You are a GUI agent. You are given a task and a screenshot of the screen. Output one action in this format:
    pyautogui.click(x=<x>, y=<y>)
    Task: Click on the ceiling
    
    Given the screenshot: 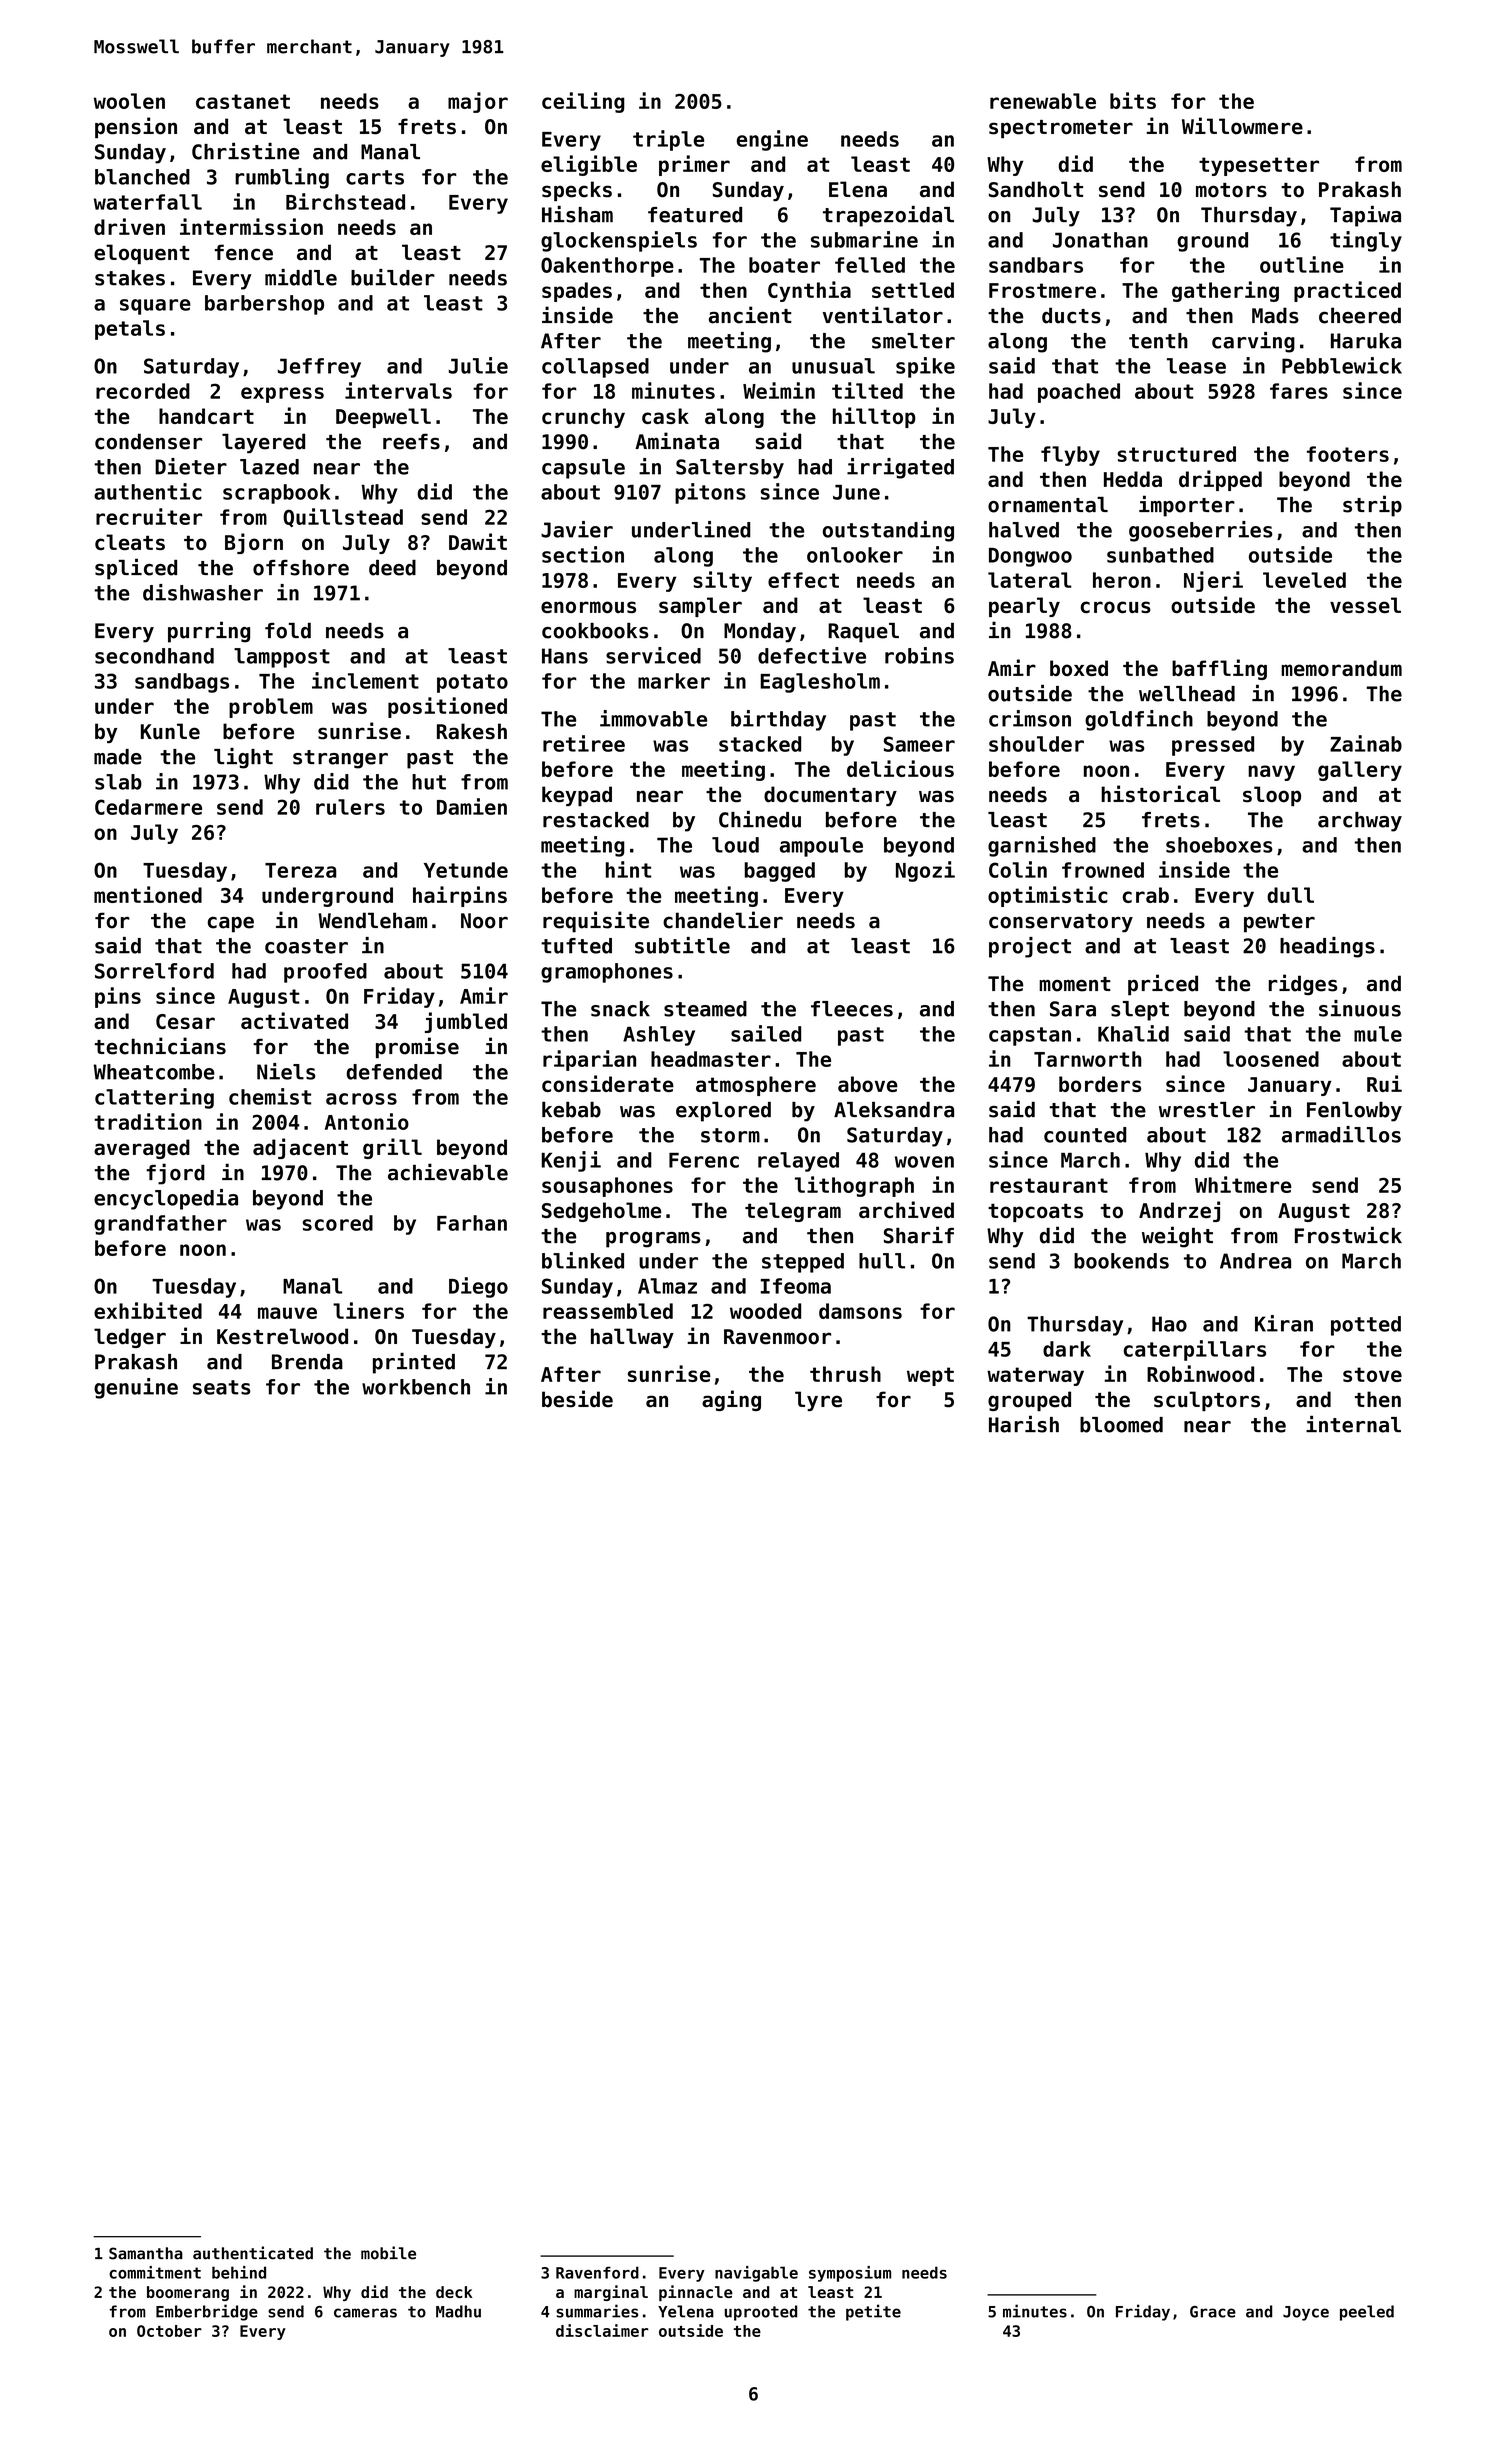 What is the action you would take?
    pyautogui.click(x=583, y=102)
